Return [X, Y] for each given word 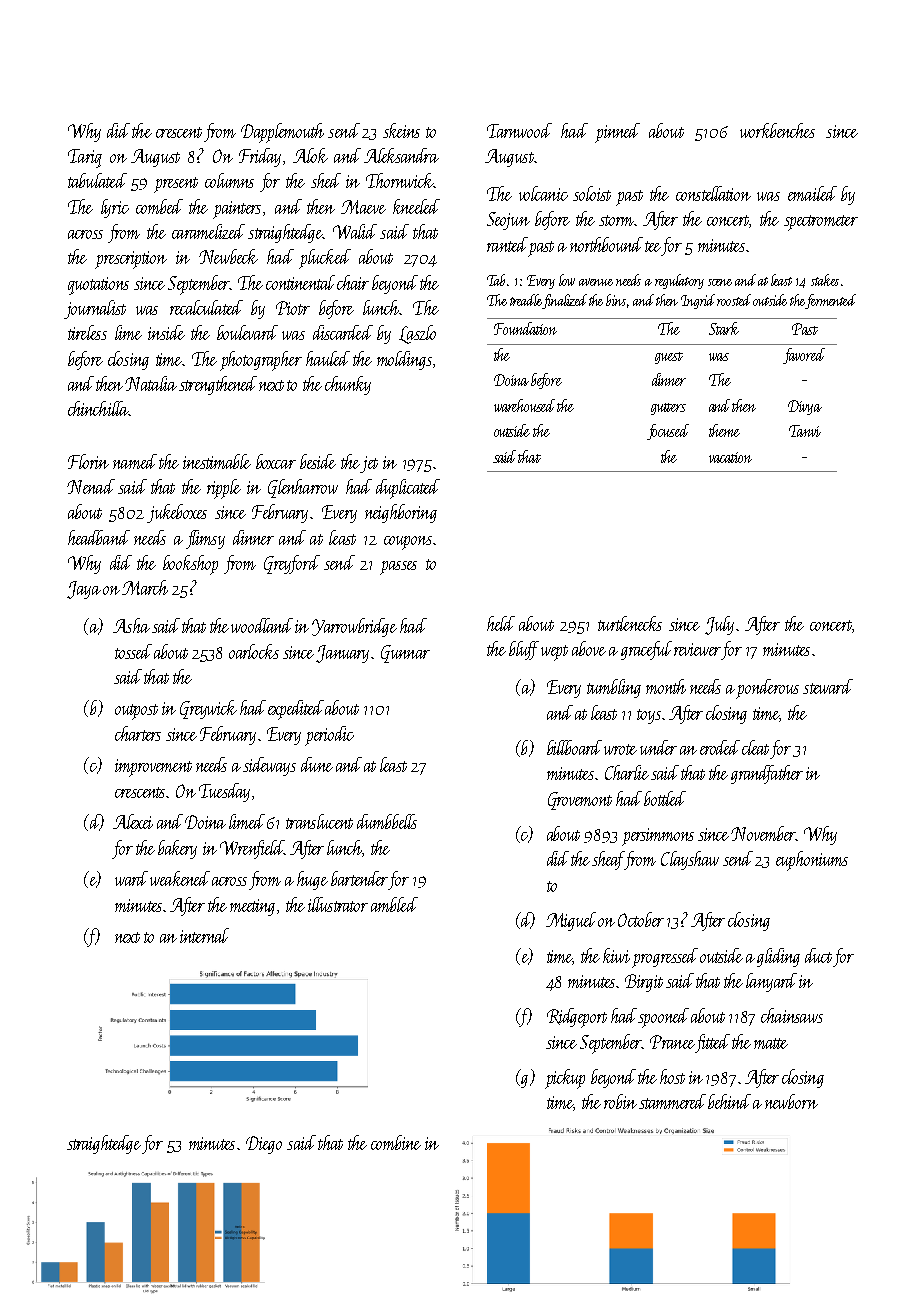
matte [771, 1043]
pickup [565, 1079]
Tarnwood [519, 130]
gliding [778, 957]
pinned [617, 133]
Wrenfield [252, 849]
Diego [264, 1145]
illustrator [338, 904]
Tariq [85, 158]
